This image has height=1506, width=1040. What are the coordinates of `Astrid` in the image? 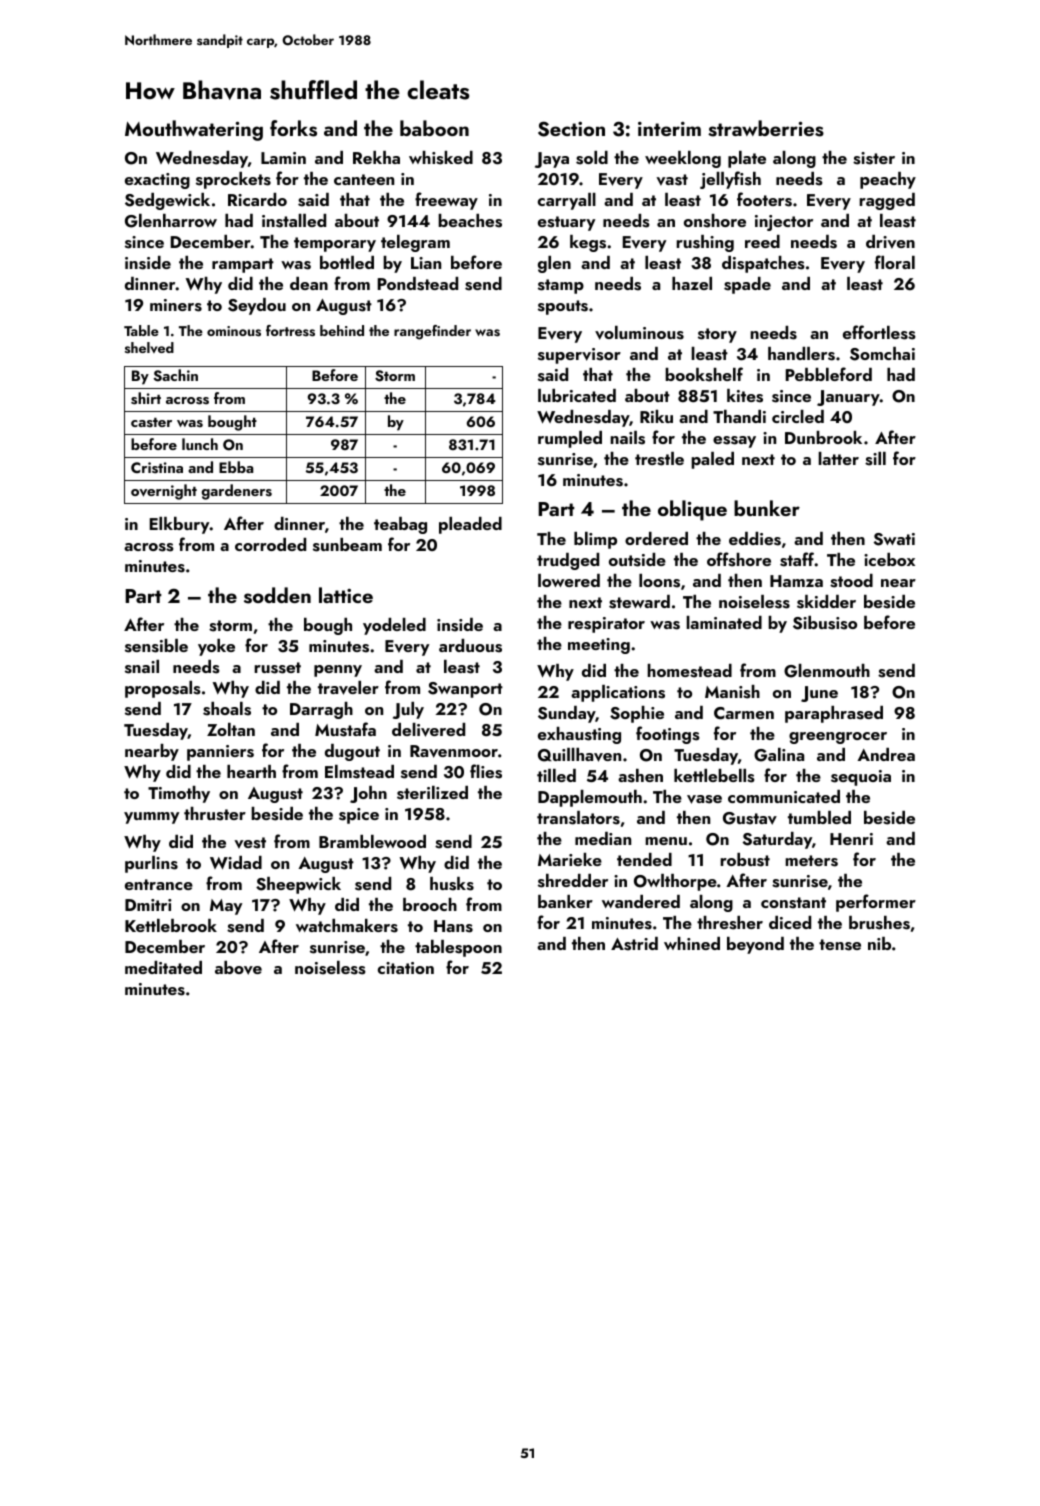 It's located at (634, 944).
